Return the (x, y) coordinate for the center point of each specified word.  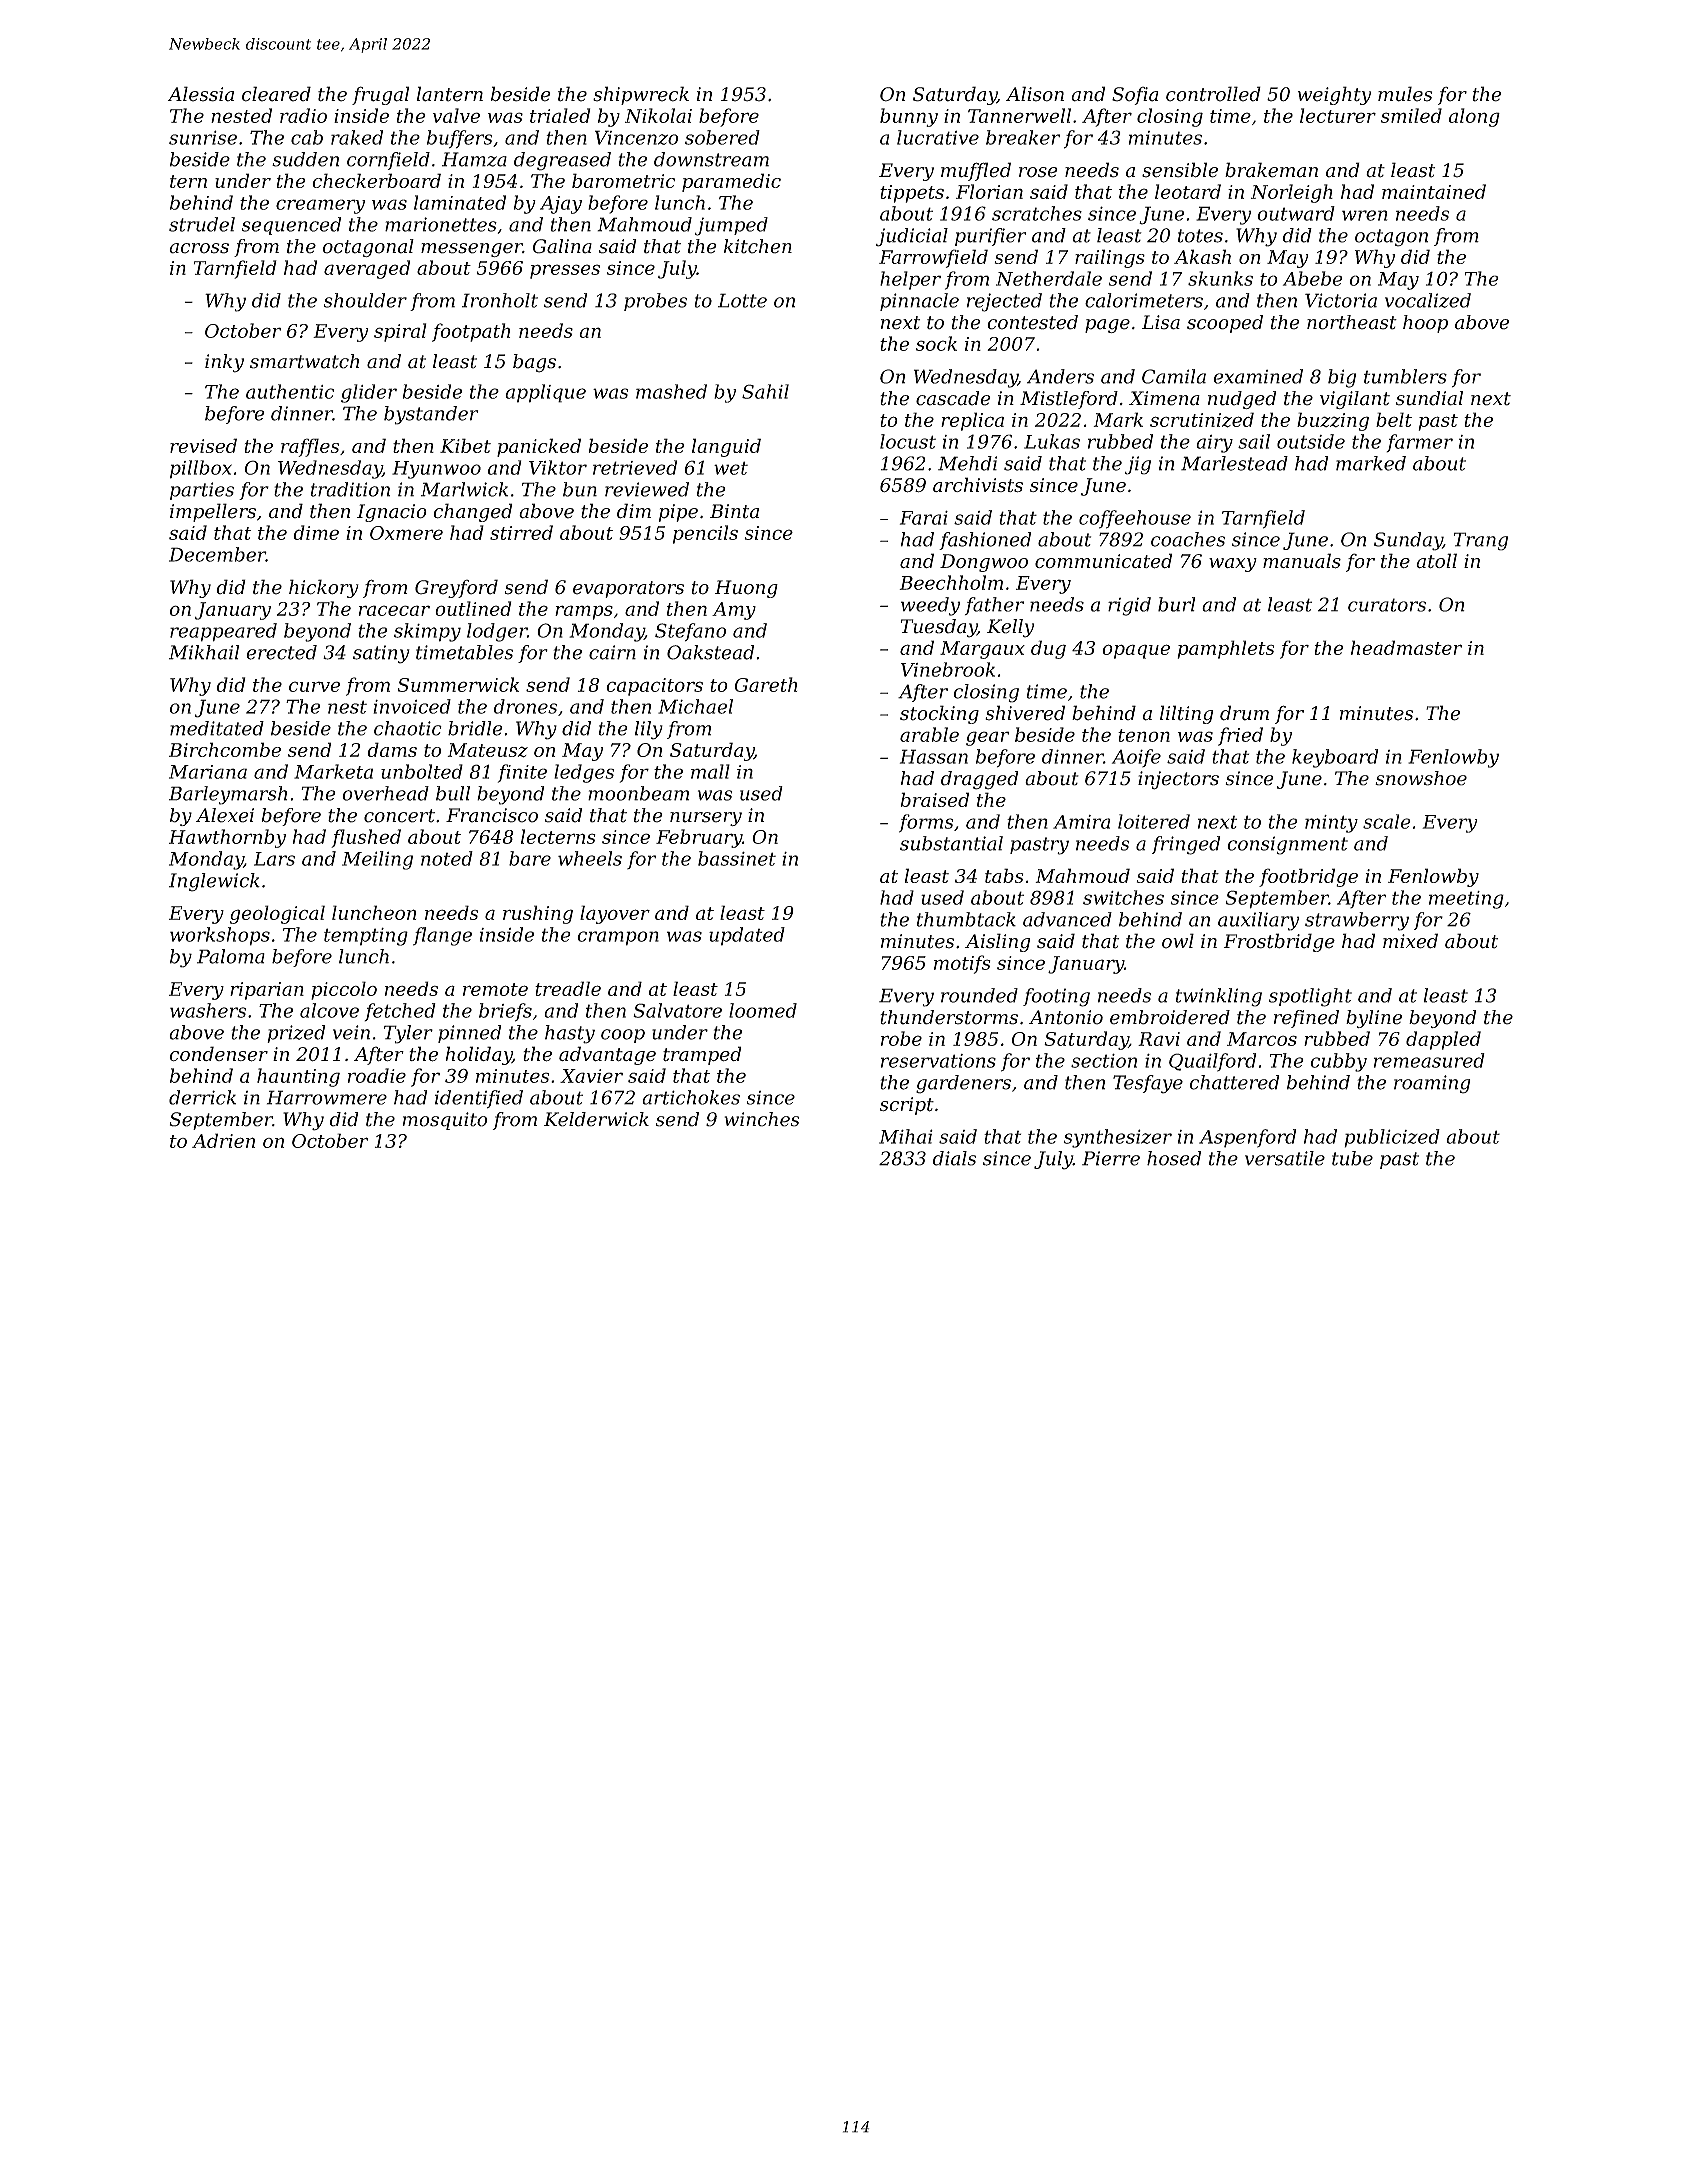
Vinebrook (948, 669)
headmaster (1406, 647)
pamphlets (1225, 649)
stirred (521, 532)
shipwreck (641, 95)
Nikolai (658, 115)
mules (1405, 94)
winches (762, 1119)
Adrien (223, 1140)
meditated (217, 728)
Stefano (690, 632)
